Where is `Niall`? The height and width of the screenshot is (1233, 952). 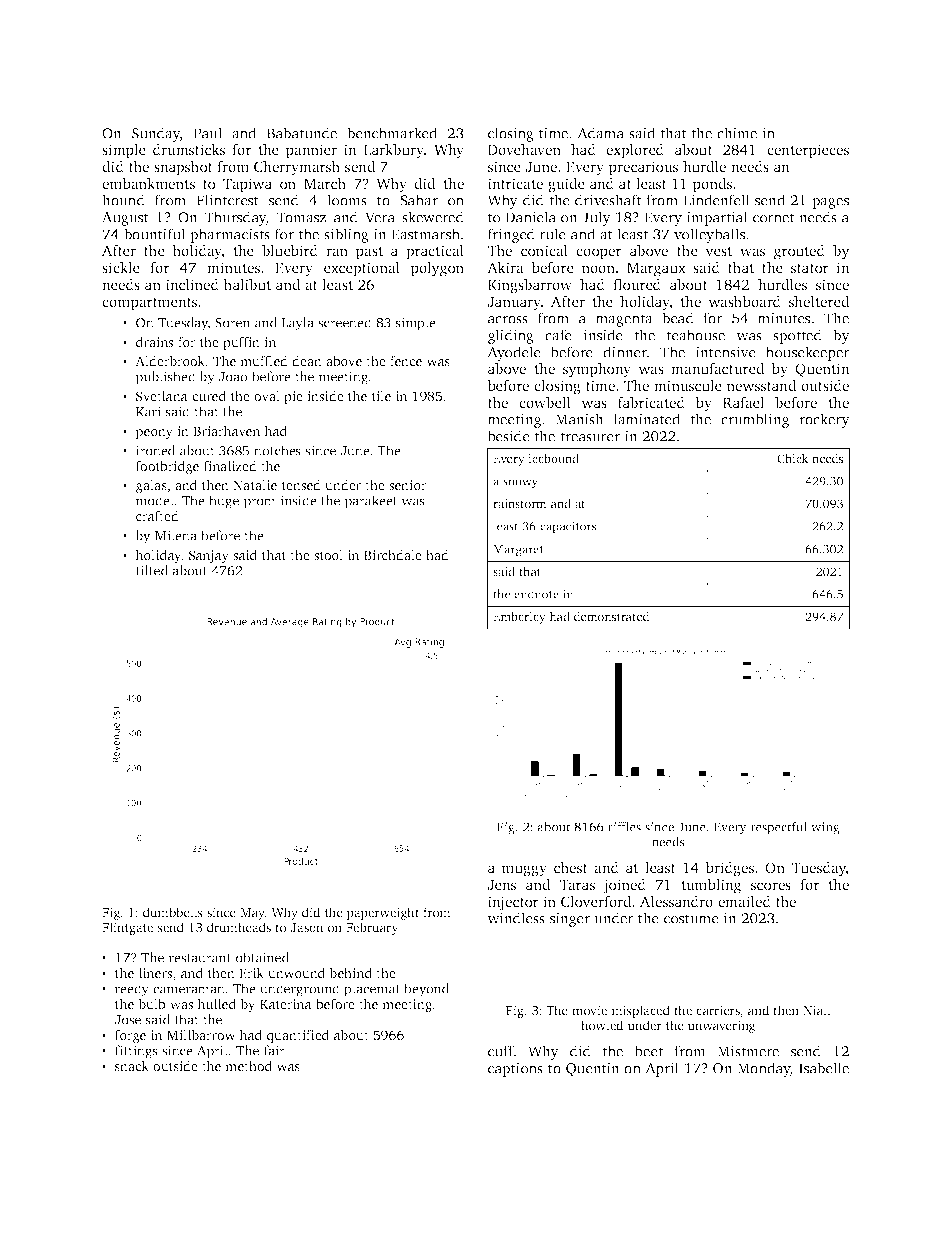
Niall is located at coordinates (817, 1010).
